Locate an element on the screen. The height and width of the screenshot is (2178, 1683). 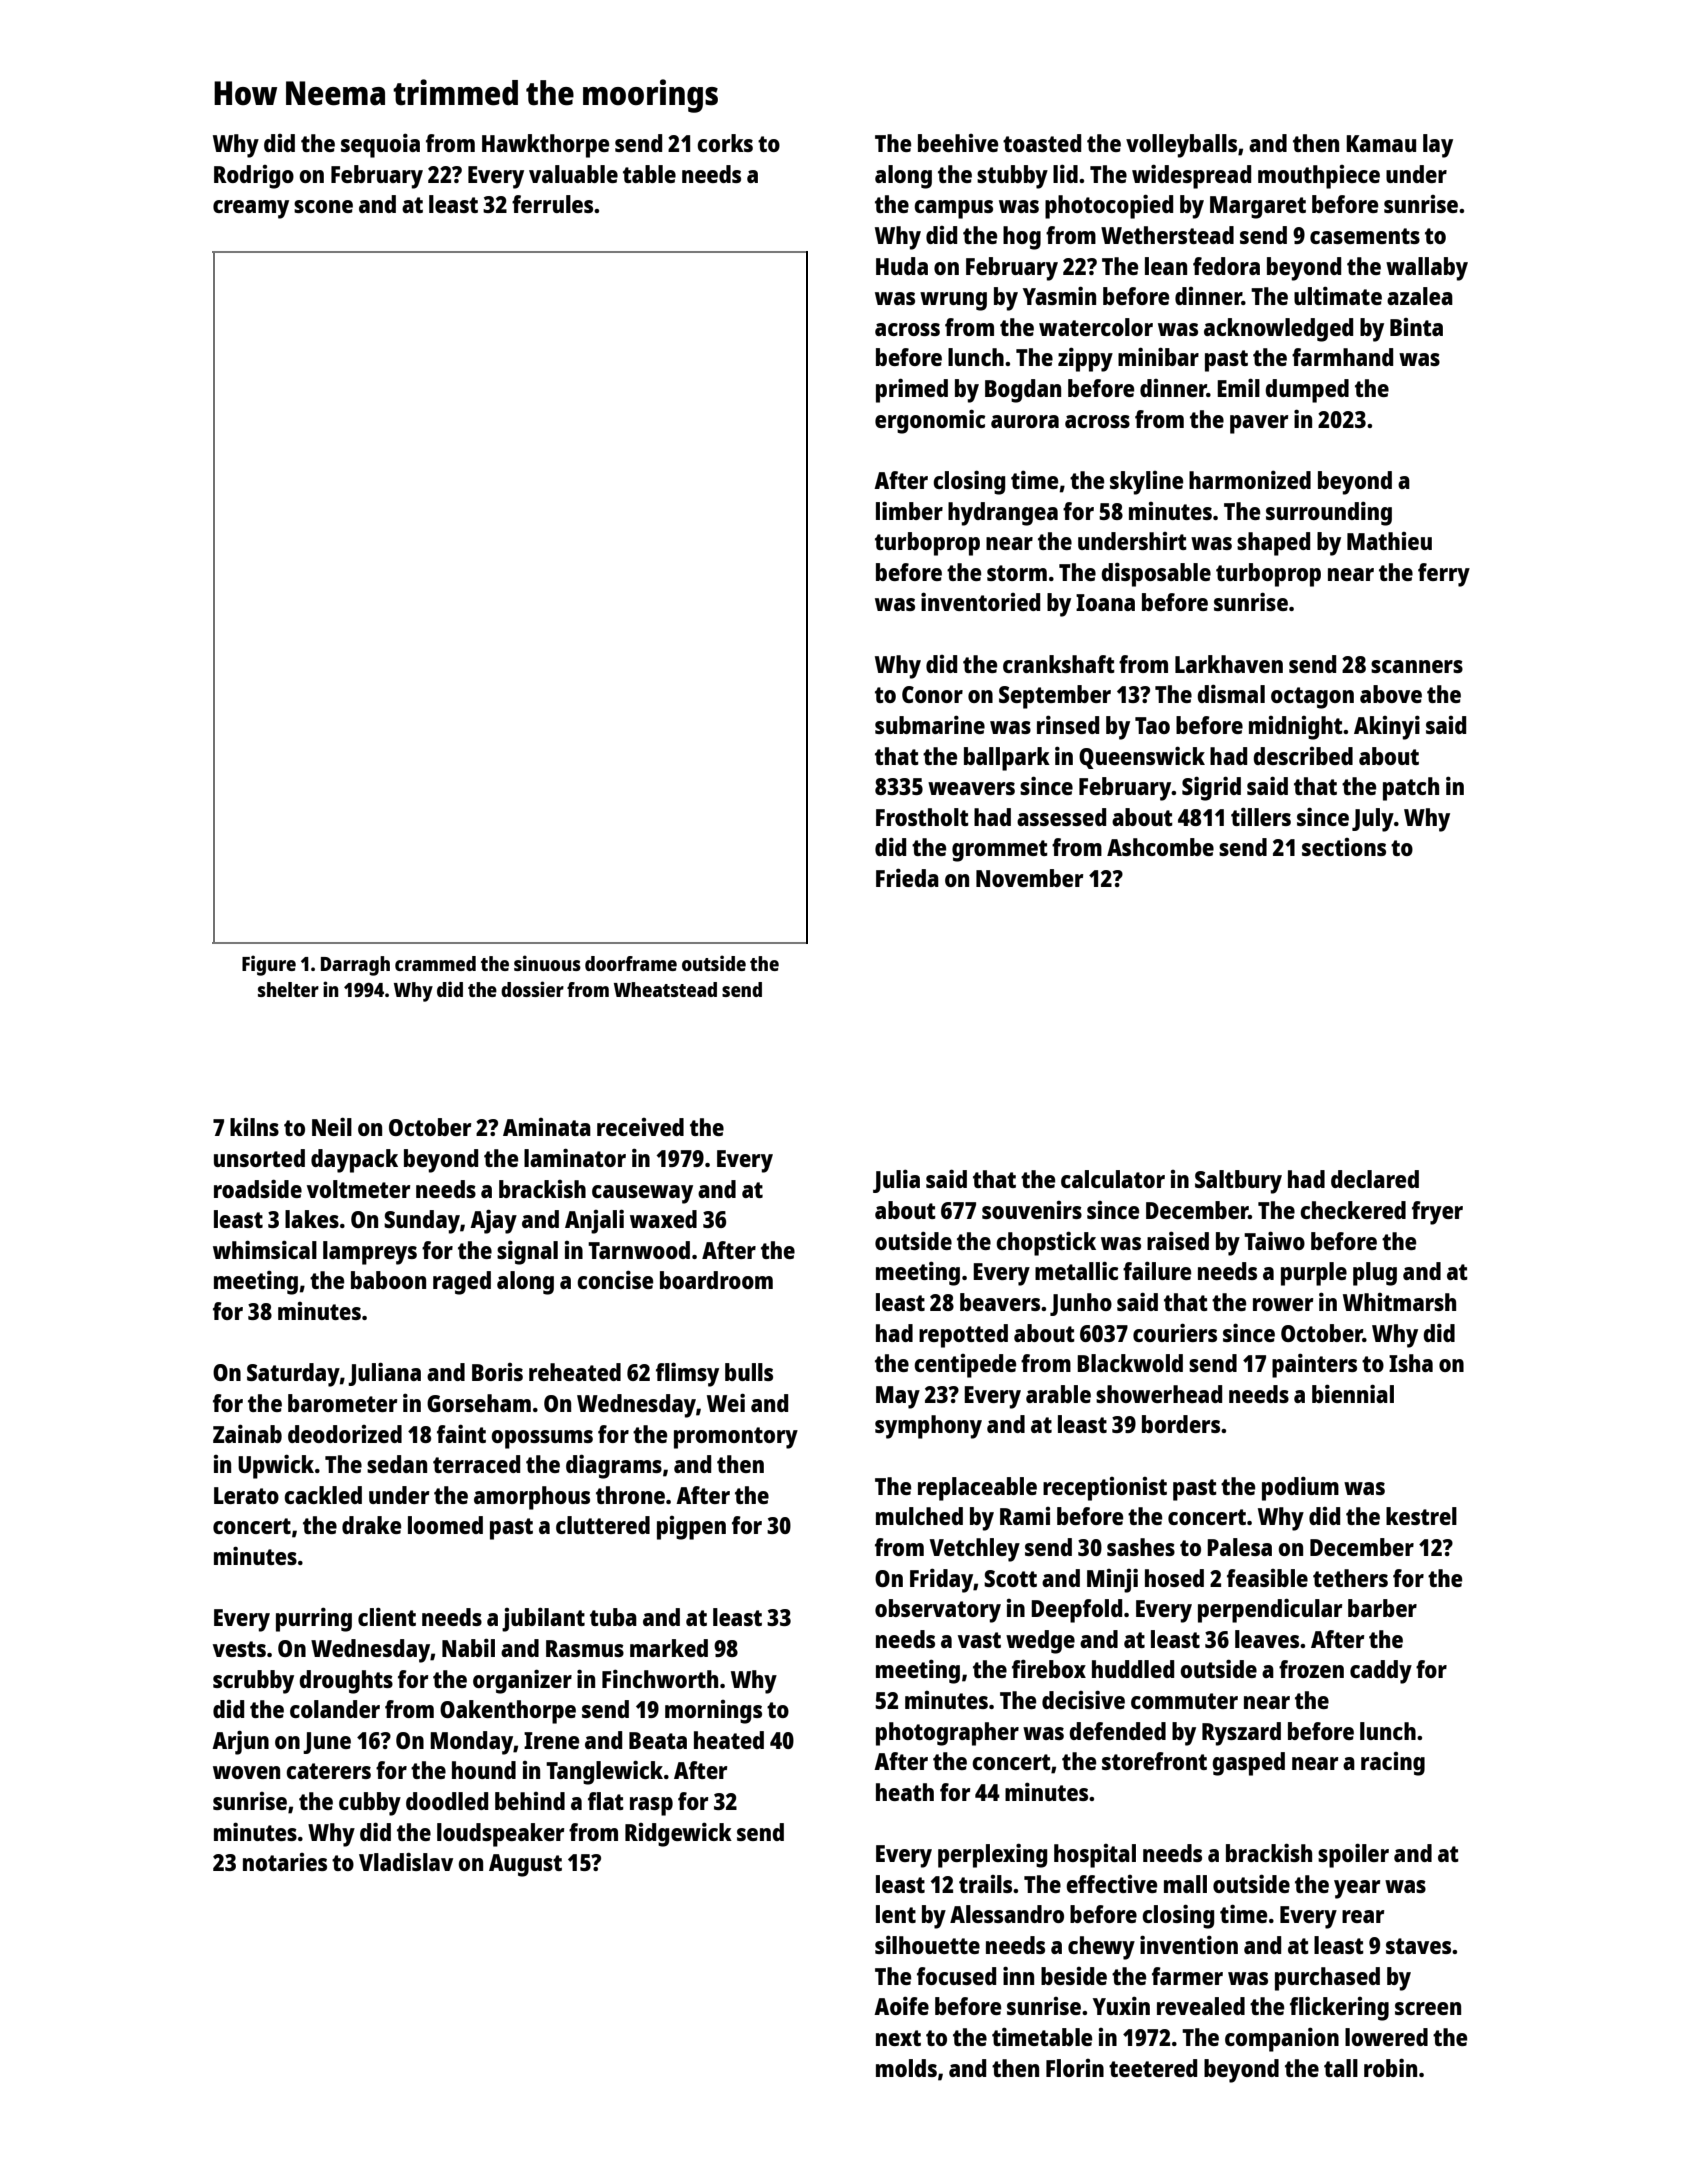
sequoia is located at coordinates (380, 145).
